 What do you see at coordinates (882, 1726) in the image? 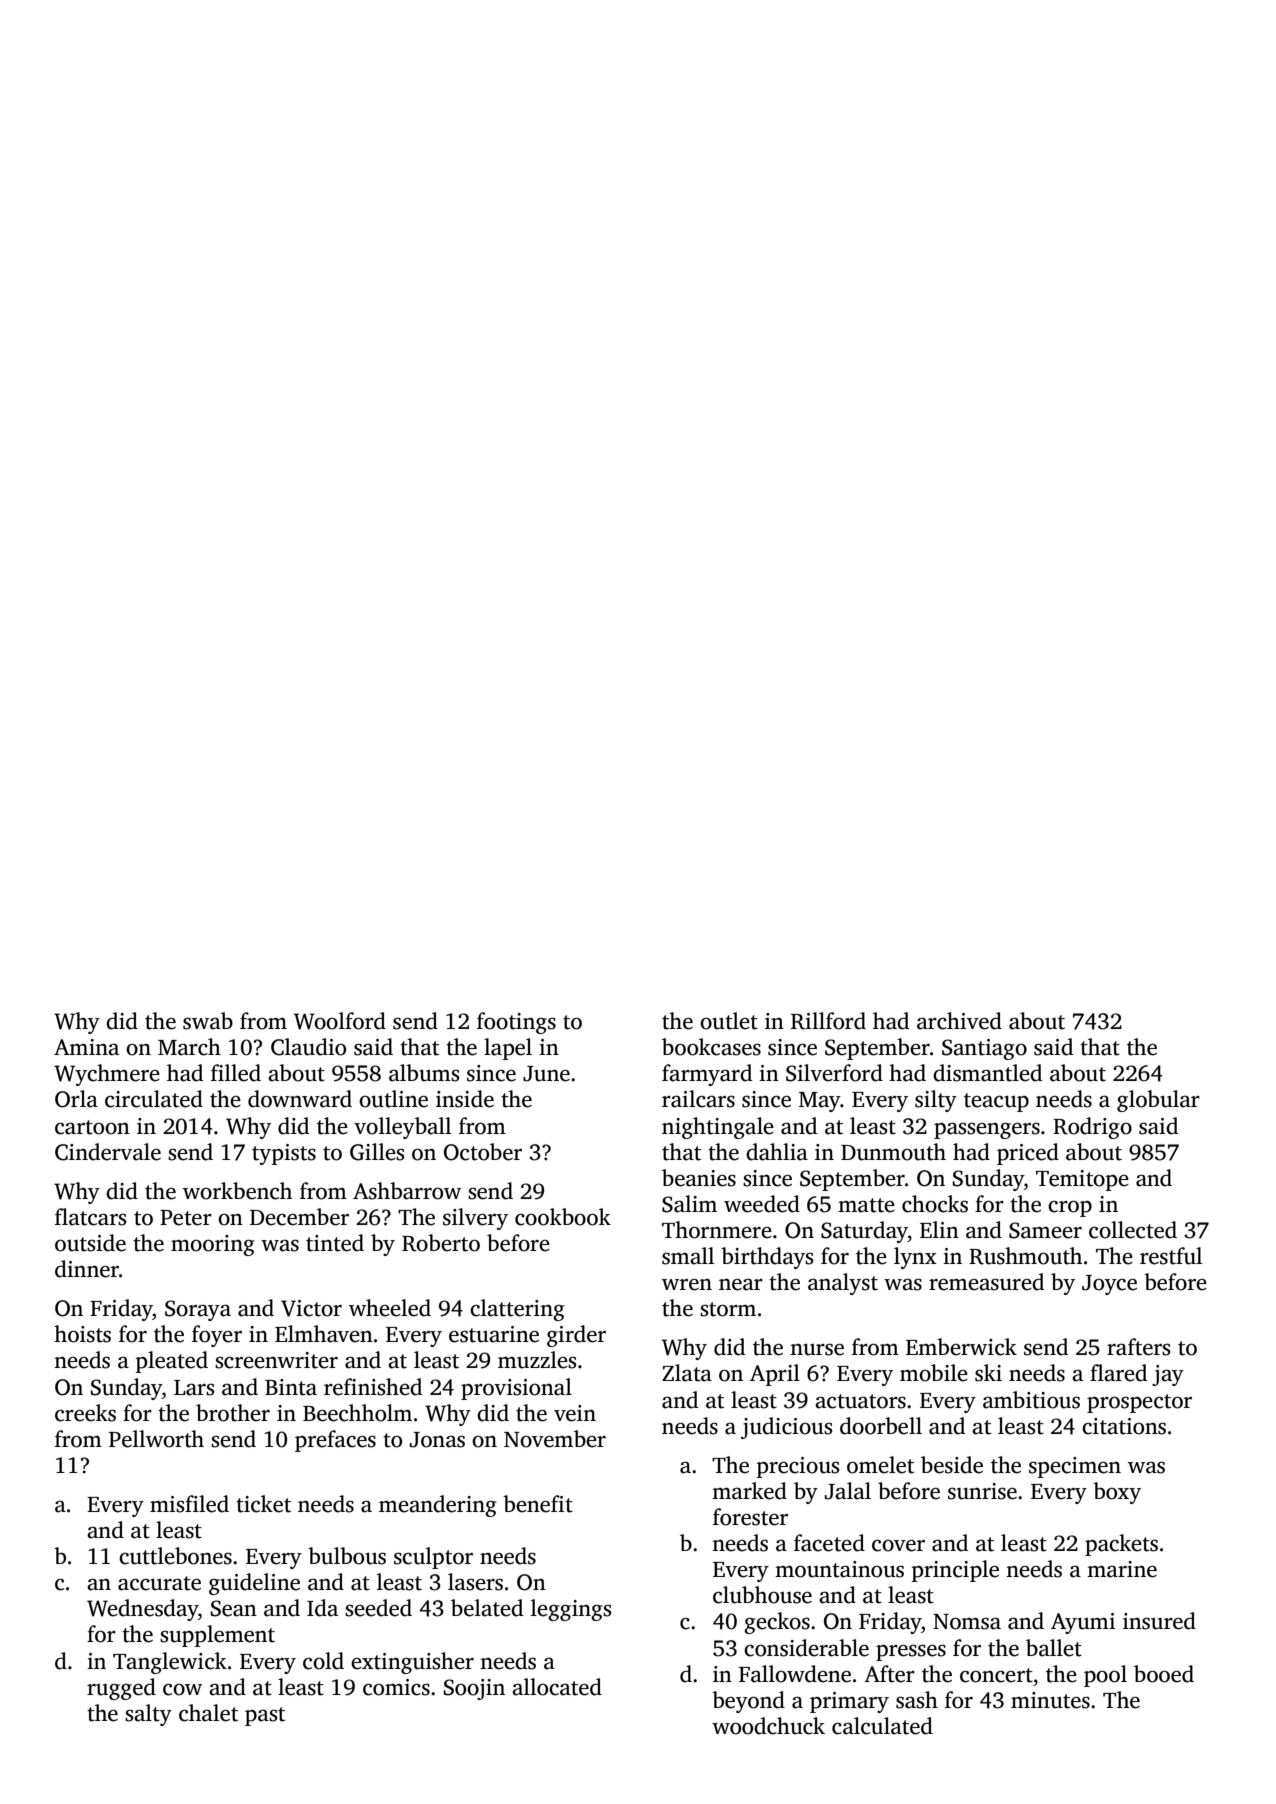
I see `calculated` at bounding box center [882, 1726].
